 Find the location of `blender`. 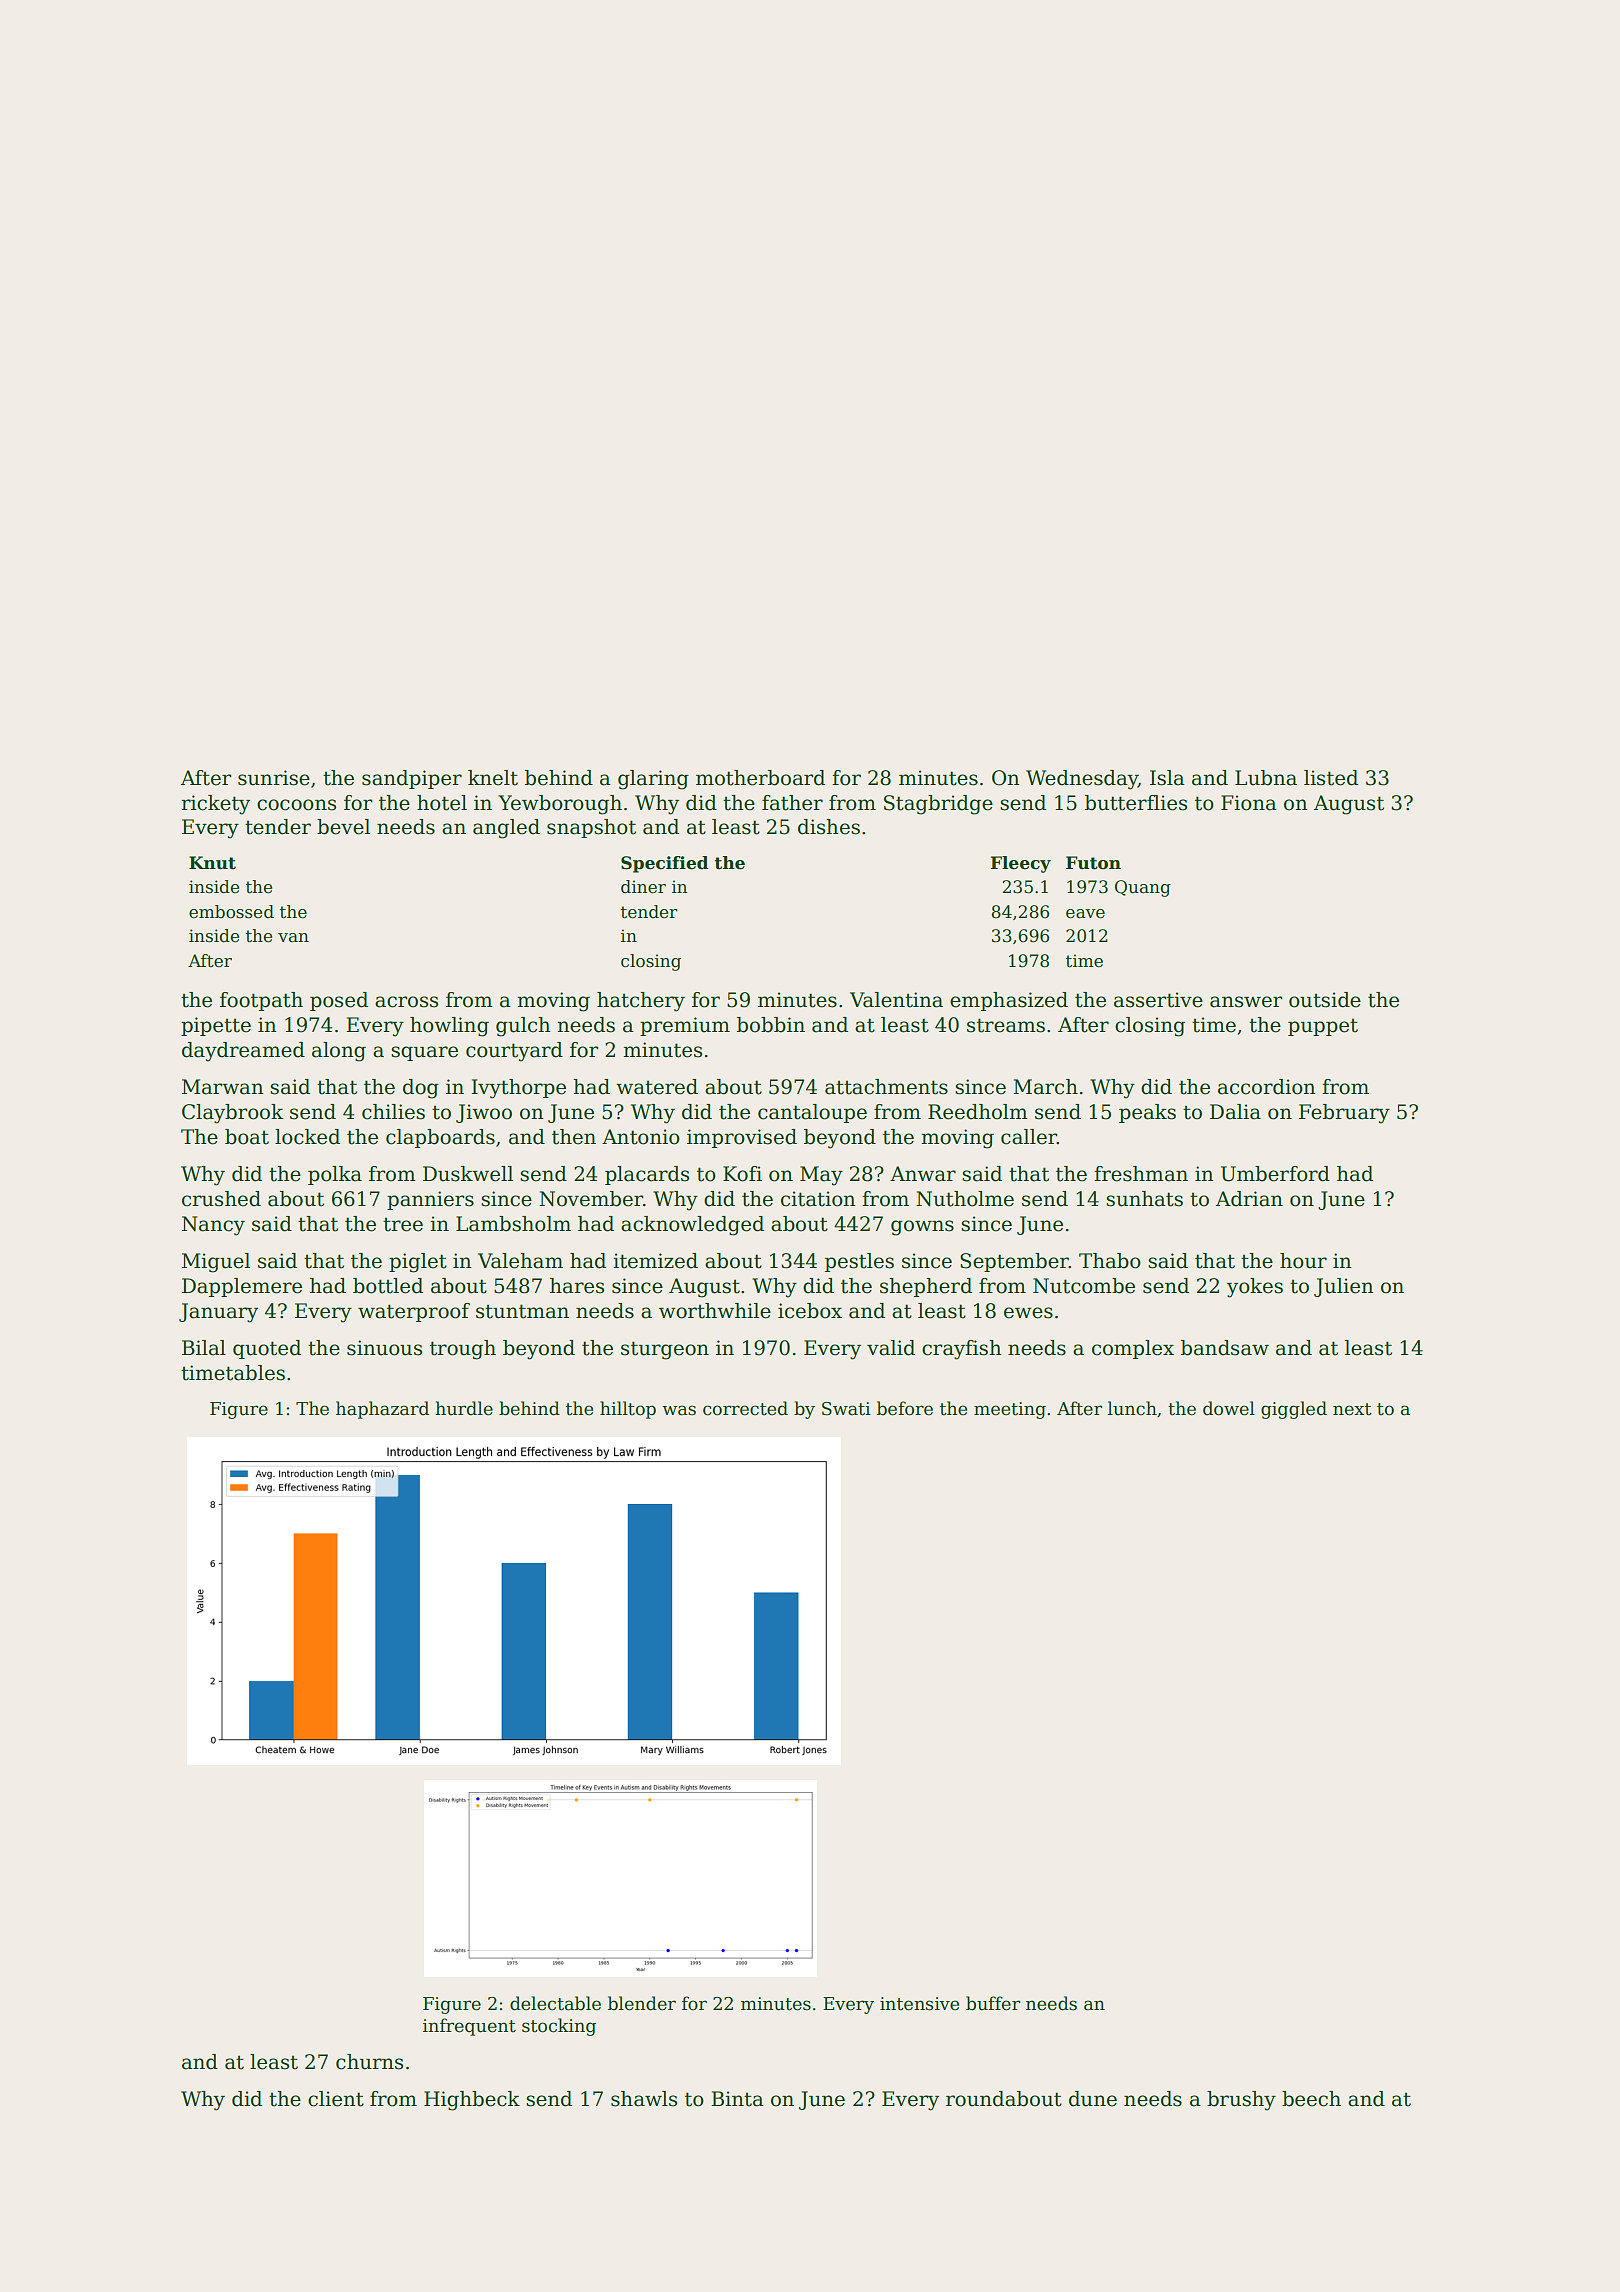

blender is located at coordinates (642, 2003).
